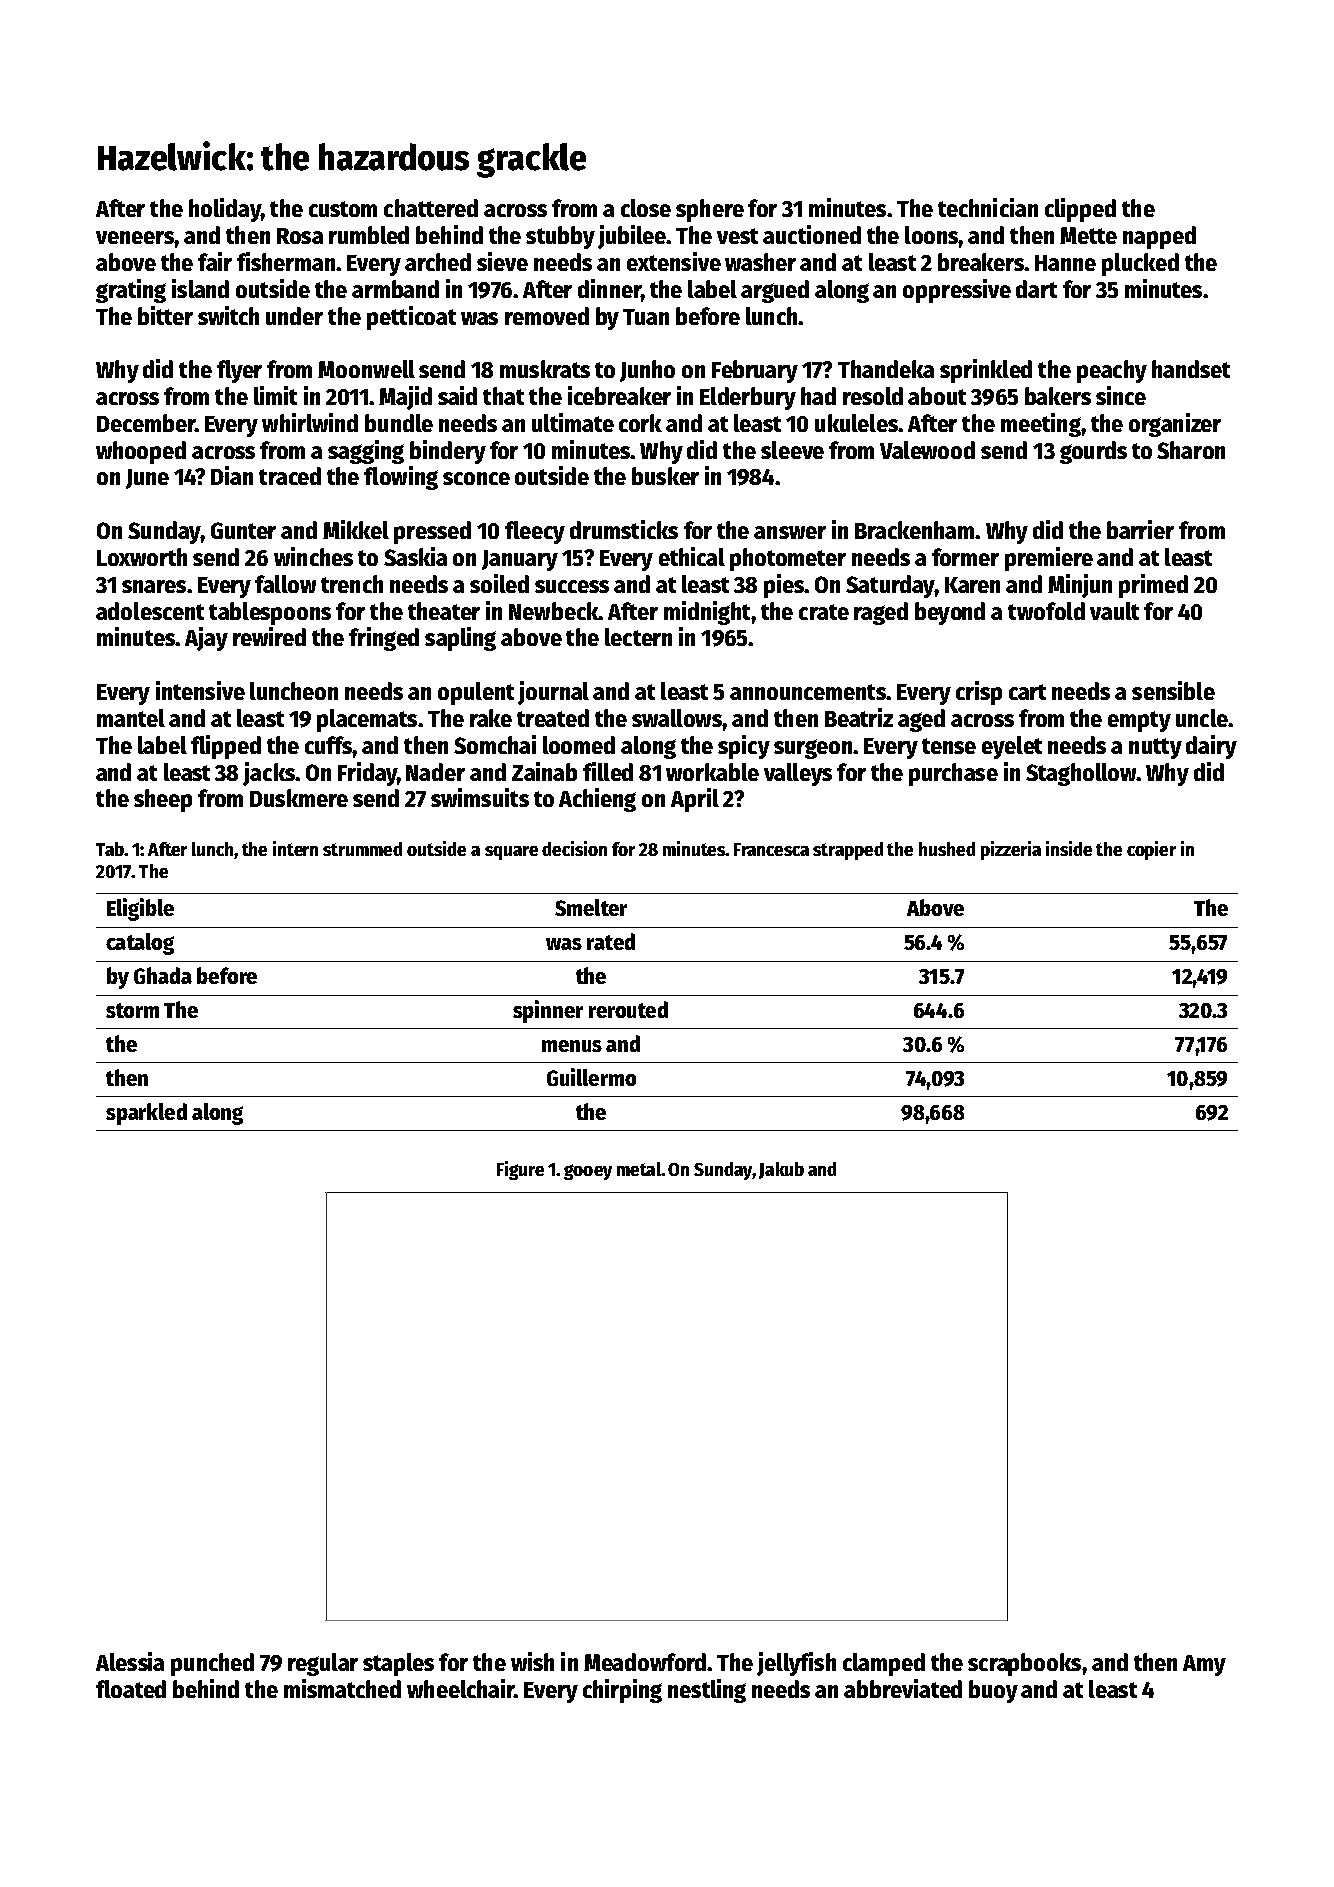  Describe the element at coordinates (574, 848) in the screenshot. I see `decision` at that location.
